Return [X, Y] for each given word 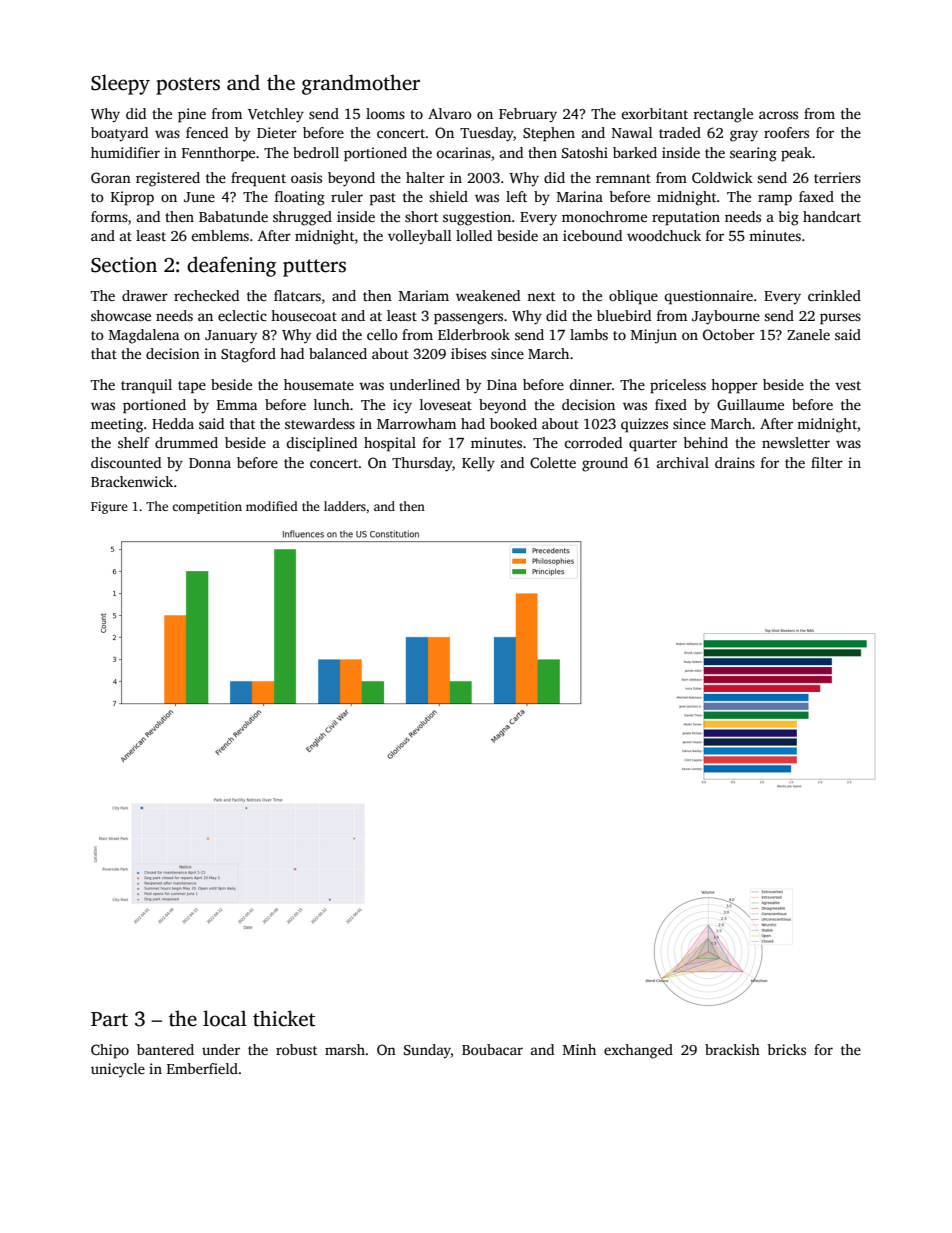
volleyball [420, 237]
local [225, 1018]
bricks [786, 1049]
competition [207, 507]
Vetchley [276, 115]
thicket [284, 1018]
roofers [786, 132]
